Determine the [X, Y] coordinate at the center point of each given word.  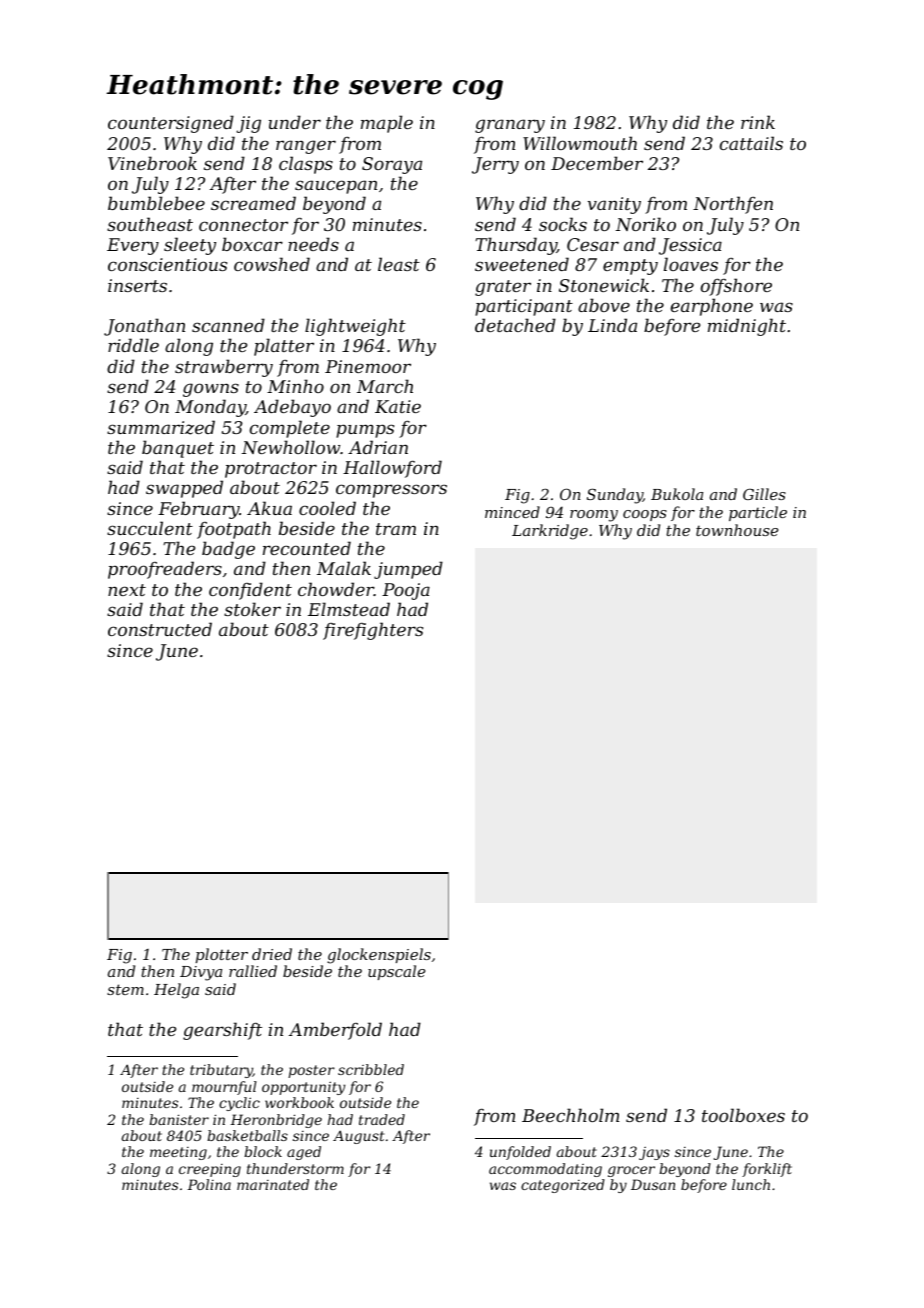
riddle [133, 345]
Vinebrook [152, 163]
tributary [221, 1071]
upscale [396, 972]
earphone [712, 307]
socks [563, 224]
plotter [222, 955]
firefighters [373, 631]
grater [503, 288]
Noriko [646, 224]
